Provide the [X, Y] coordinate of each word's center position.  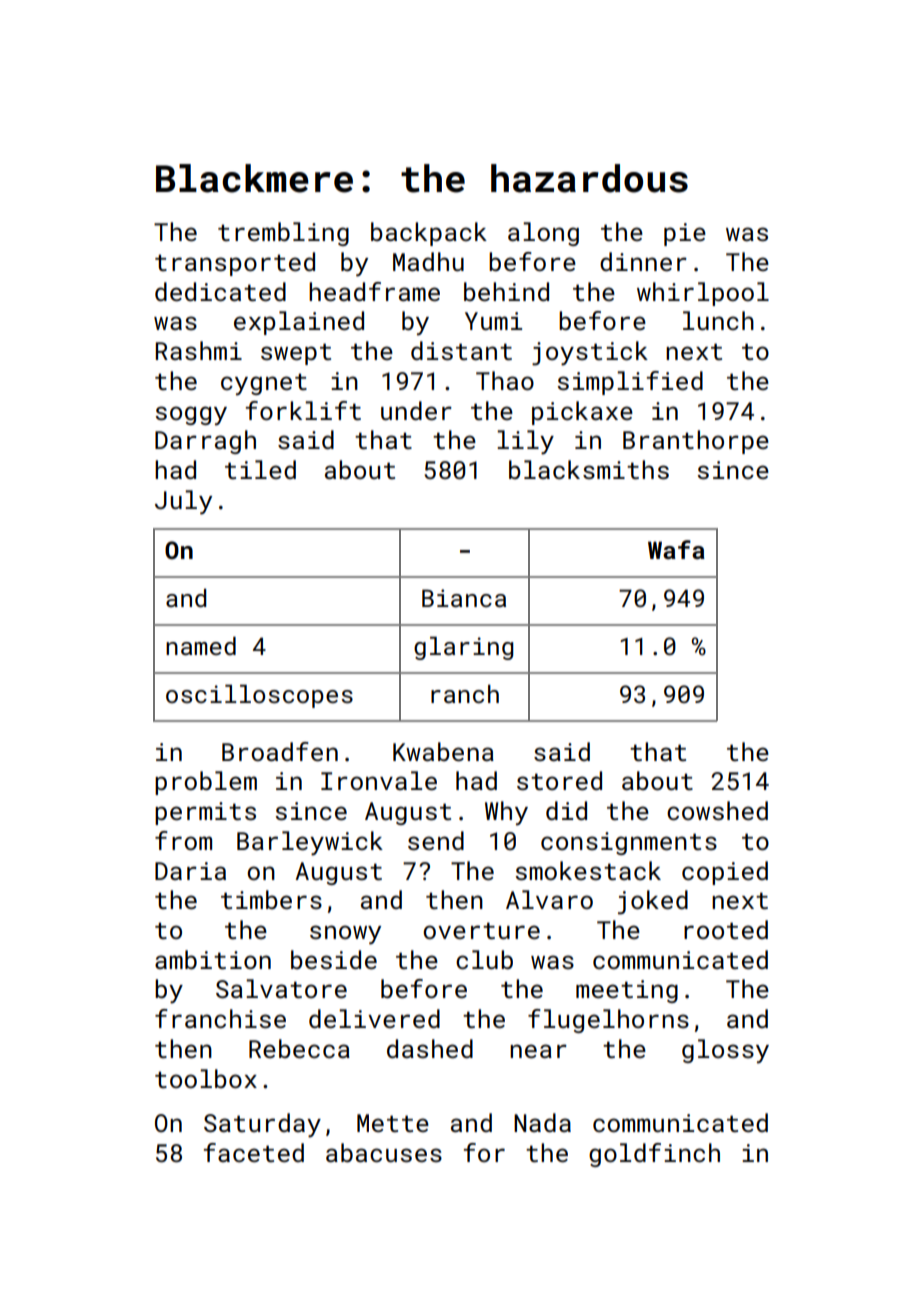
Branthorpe [696, 442]
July [183, 502]
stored [559, 780]
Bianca [464, 598]
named [201, 646]
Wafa [676, 549]
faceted [254, 1152]
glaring [463, 648]
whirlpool [703, 294]
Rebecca [299, 1048]
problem [206, 783]
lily [525, 442]
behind [506, 291]
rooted [726, 929]
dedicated [220, 291]
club [484, 959]
